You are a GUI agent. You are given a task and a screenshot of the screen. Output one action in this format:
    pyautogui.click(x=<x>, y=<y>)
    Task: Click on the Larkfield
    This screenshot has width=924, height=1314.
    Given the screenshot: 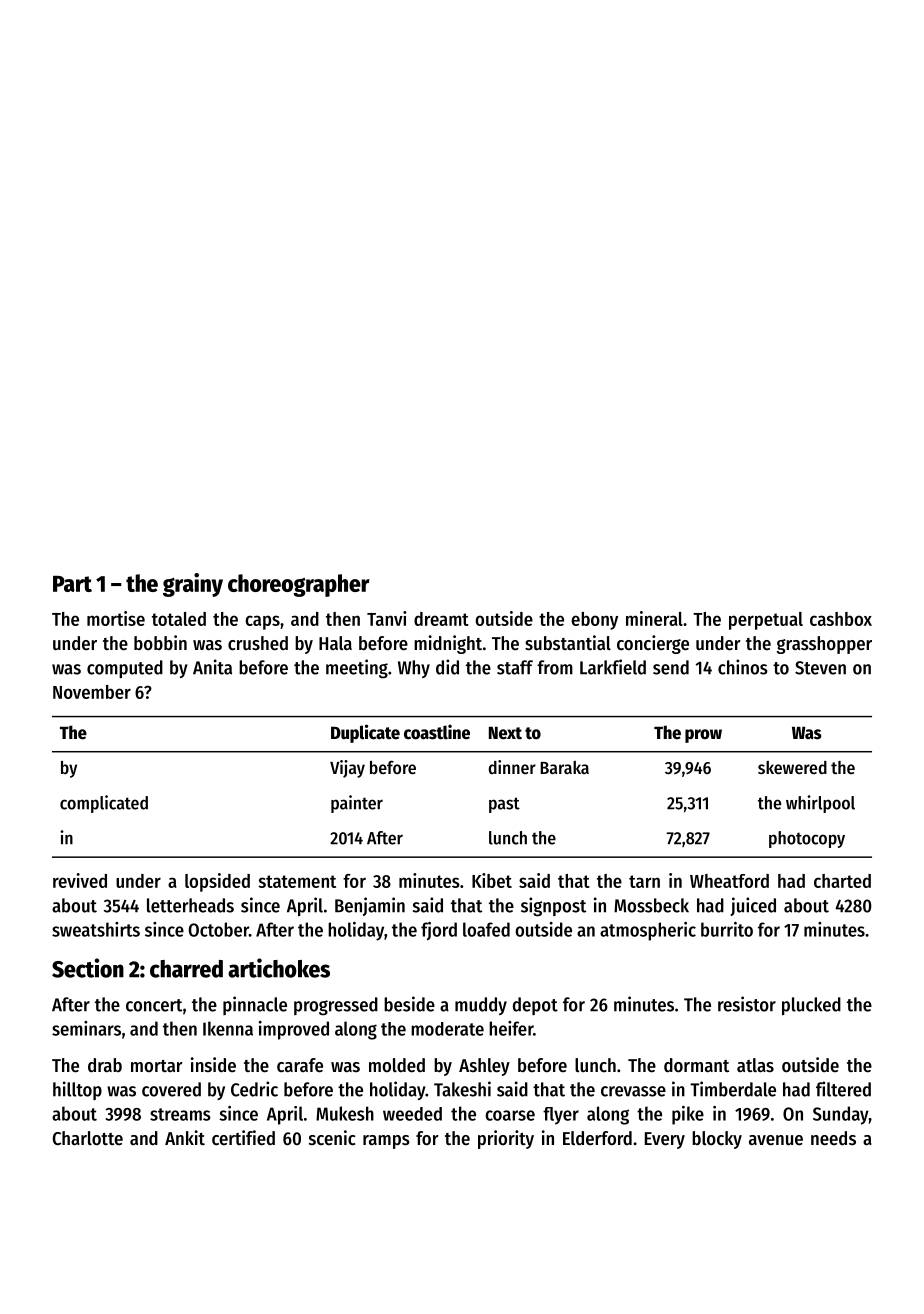 What is the action you would take?
    pyautogui.click(x=613, y=667)
